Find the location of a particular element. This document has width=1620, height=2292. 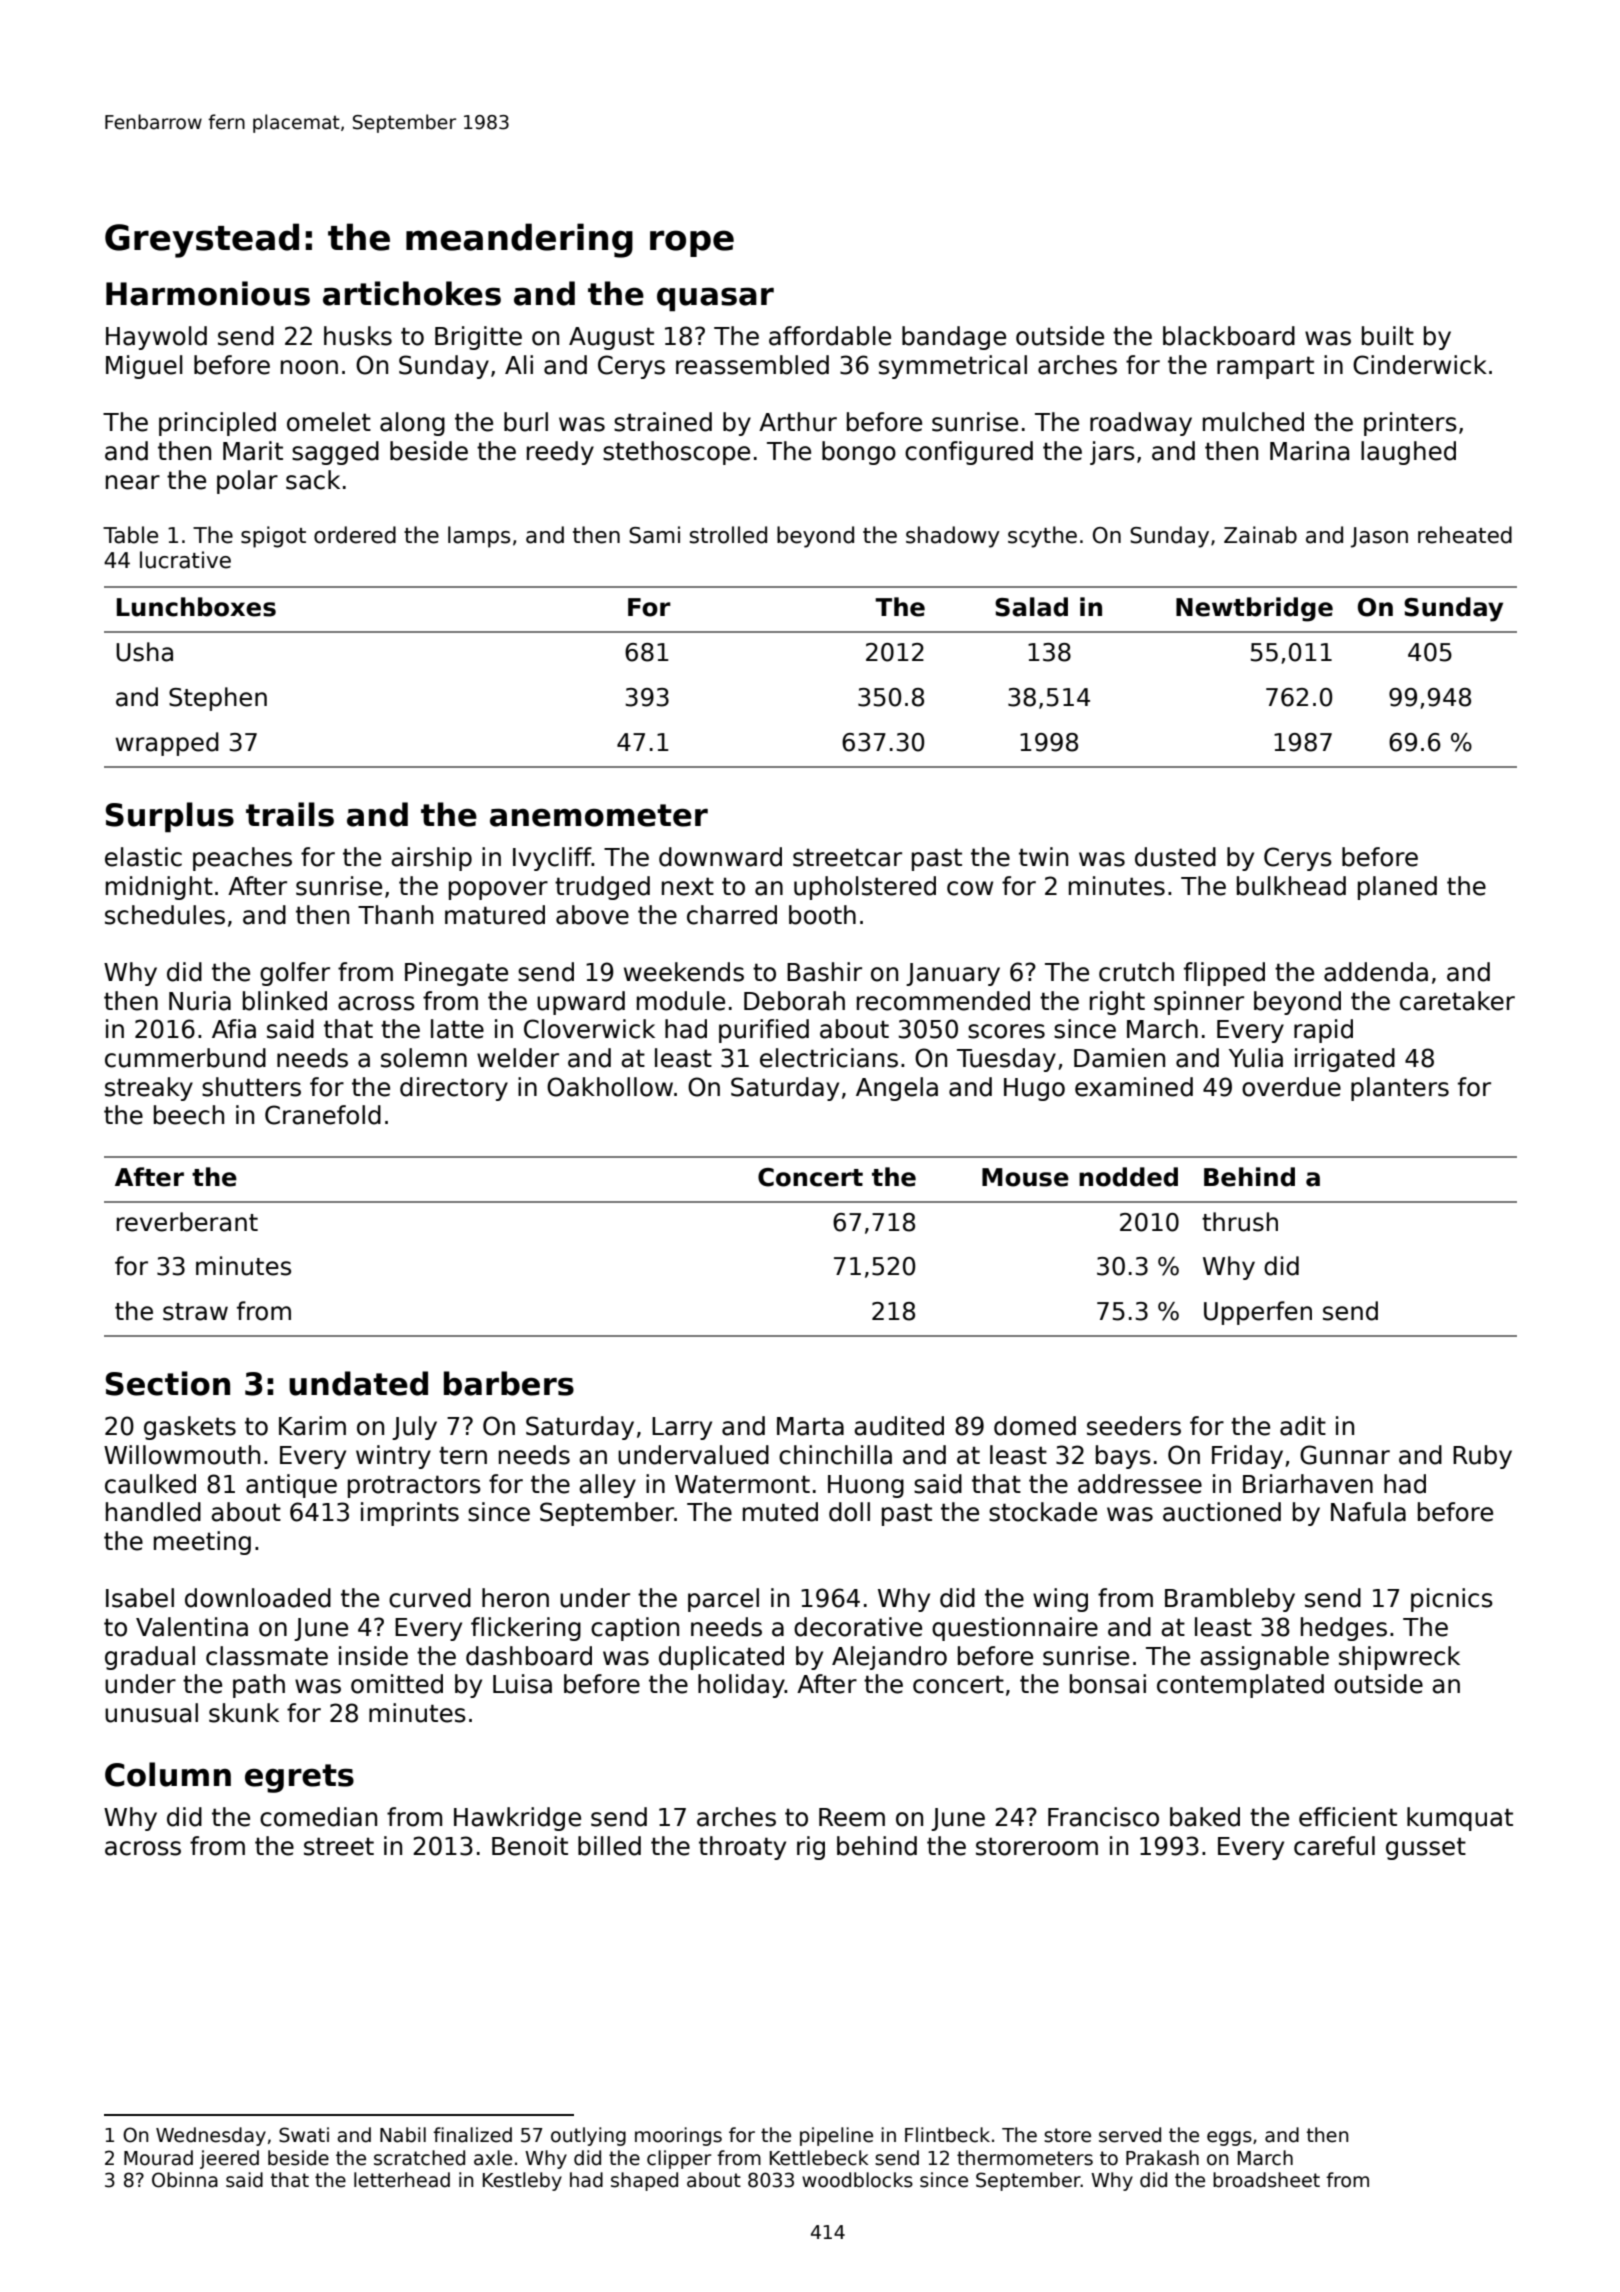

Oakhollow is located at coordinates (610, 1087).
